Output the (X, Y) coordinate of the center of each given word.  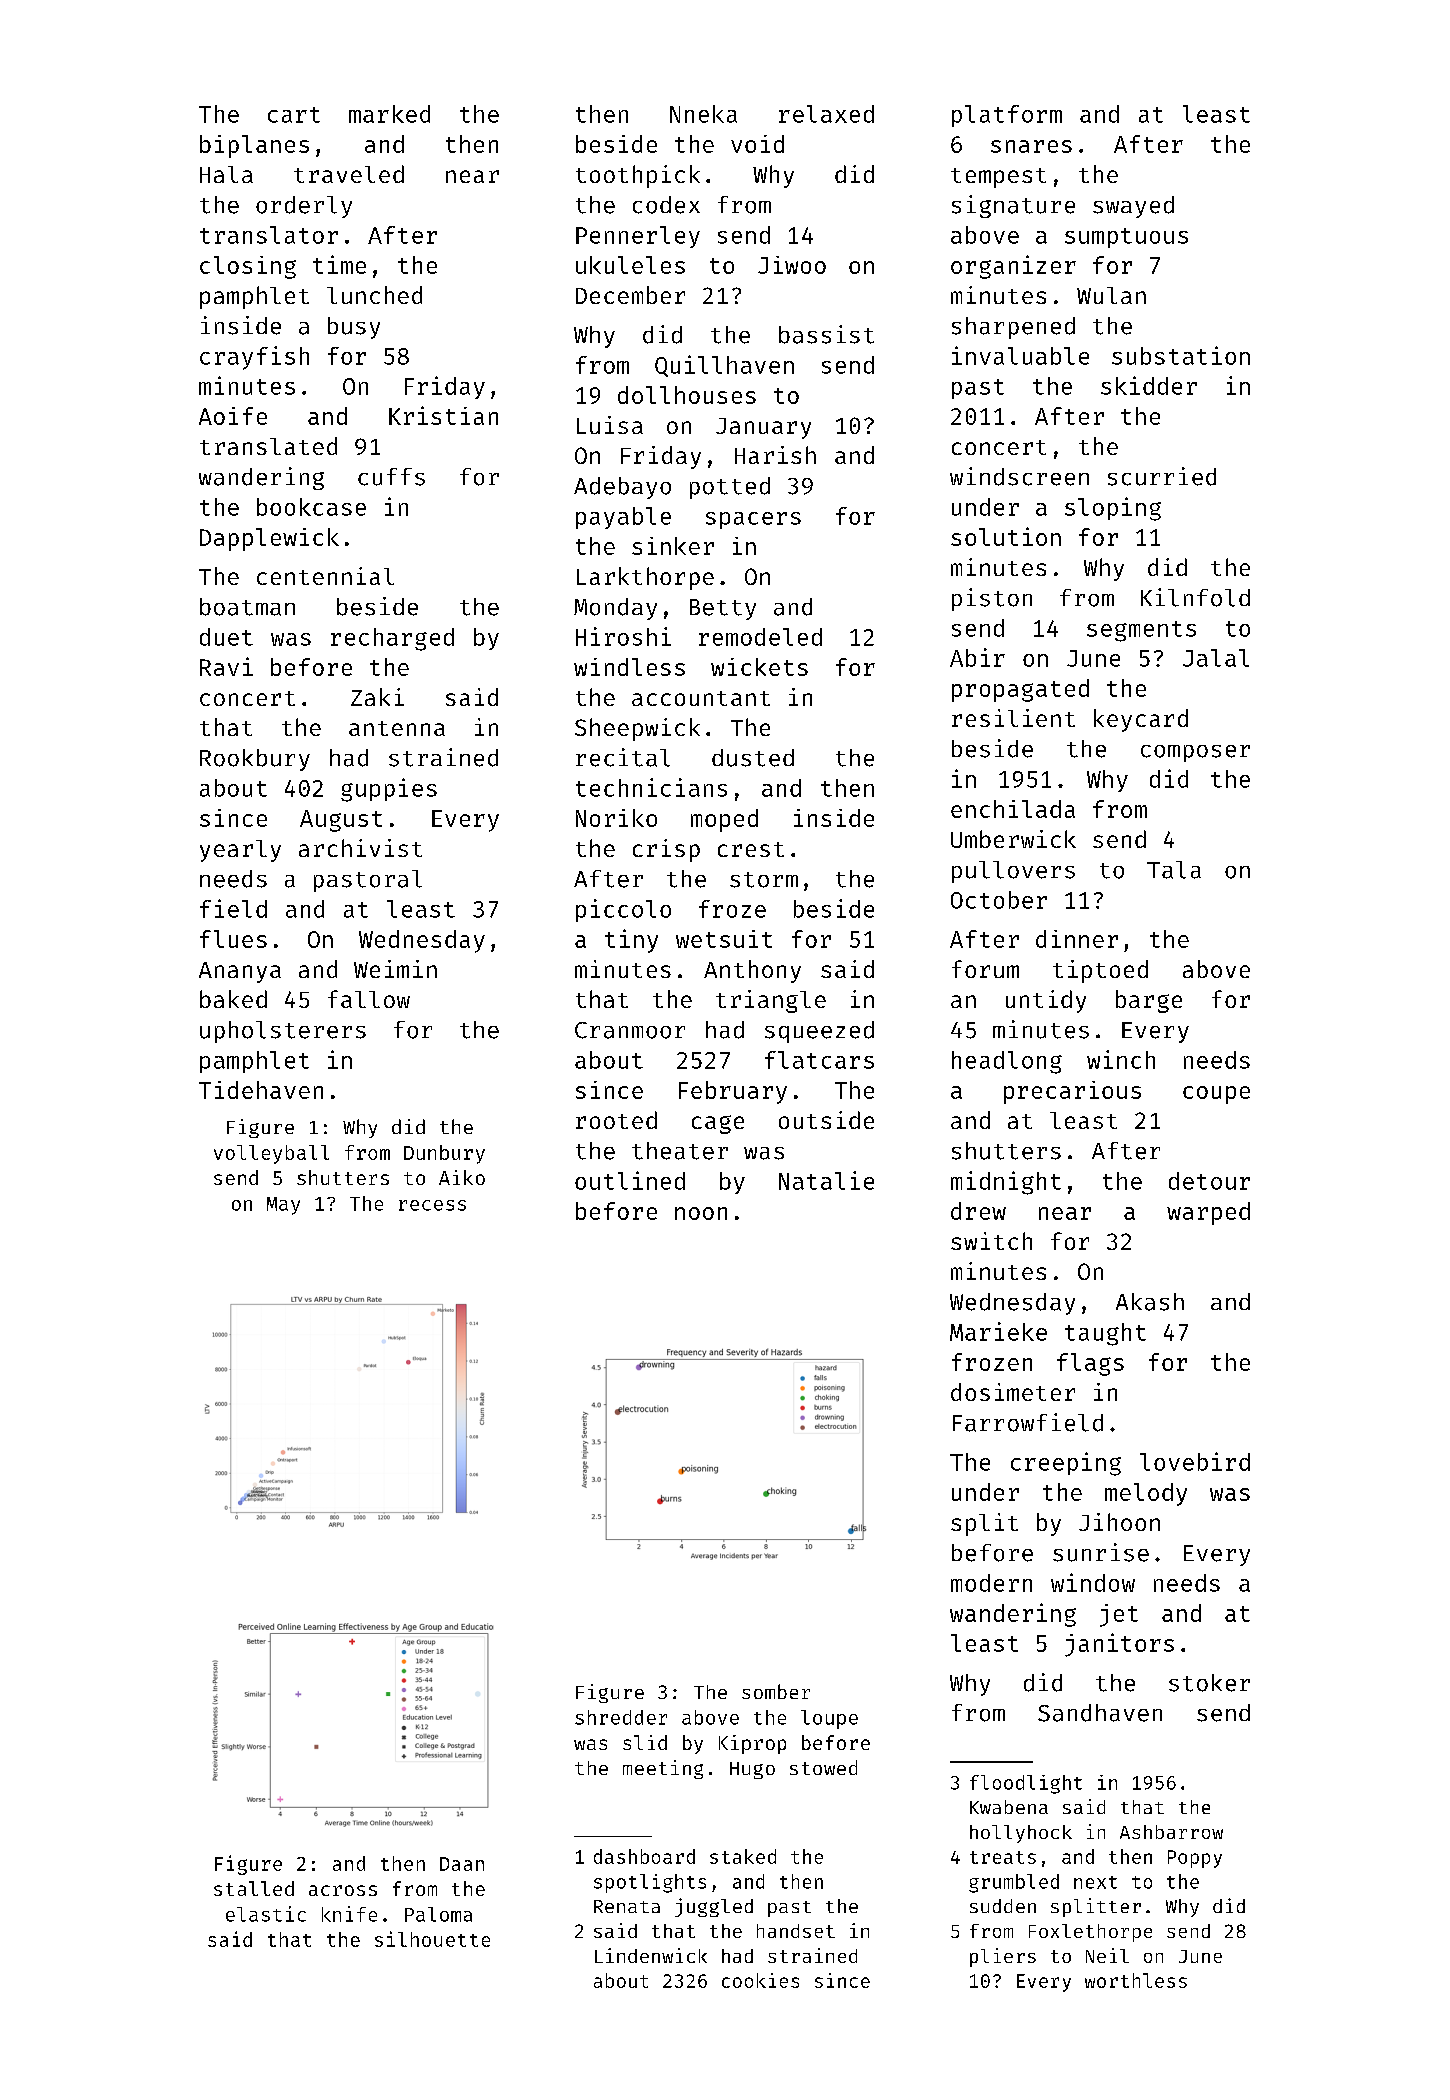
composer (1195, 753)
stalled (254, 1888)
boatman (247, 607)
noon (701, 1213)
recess (432, 1205)
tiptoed (1100, 971)
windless (629, 667)
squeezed (819, 1032)
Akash (1150, 1302)
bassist (826, 334)
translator (269, 235)
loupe (829, 1719)
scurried (1162, 476)
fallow (369, 999)
